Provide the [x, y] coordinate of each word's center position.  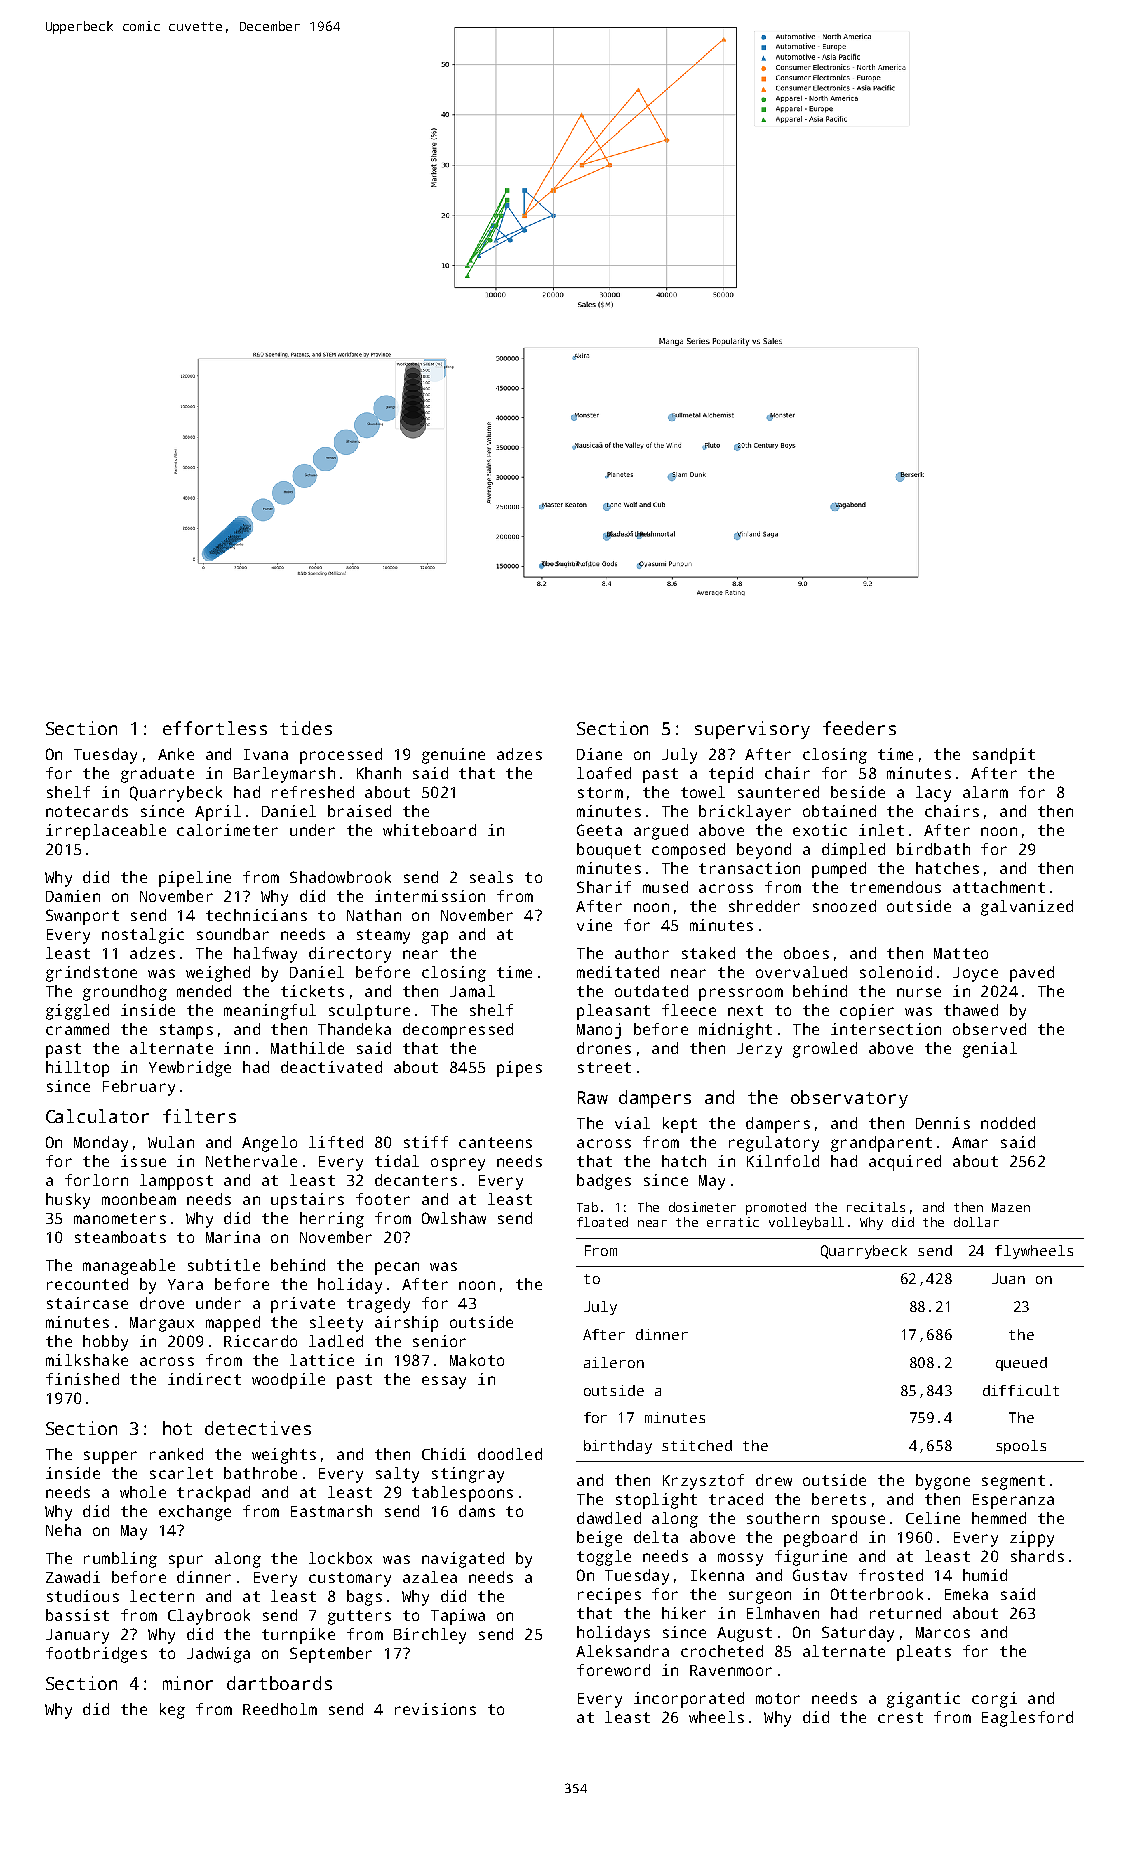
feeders [859, 728]
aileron [614, 1362]
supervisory [752, 730]
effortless [215, 728]
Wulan [171, 1142]
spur [186, 1561]
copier [867, 1012]
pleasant [613, 1012]
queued [1021, 1364]
